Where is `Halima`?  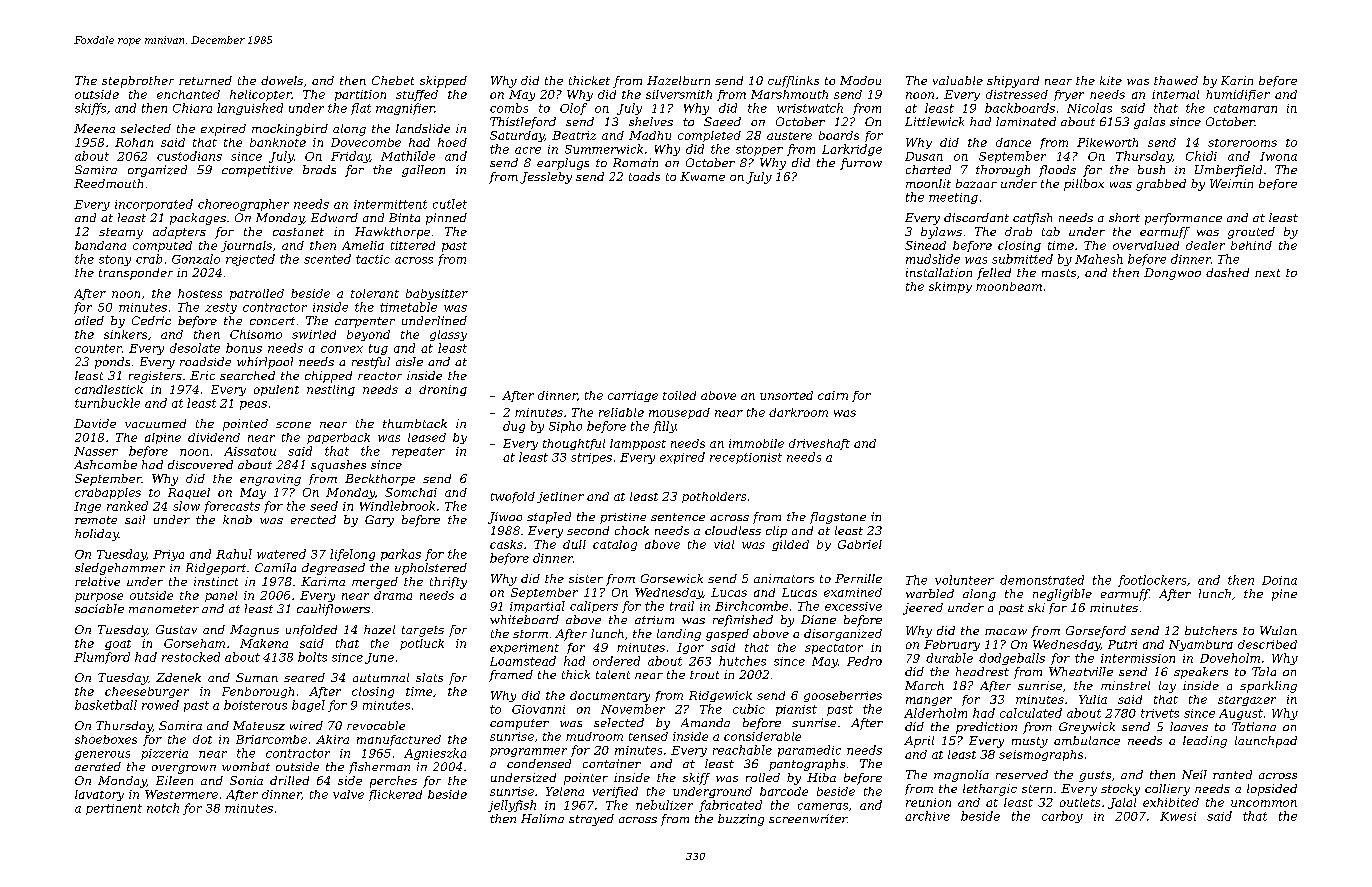 Halima is located at coordinates (542, 818).
